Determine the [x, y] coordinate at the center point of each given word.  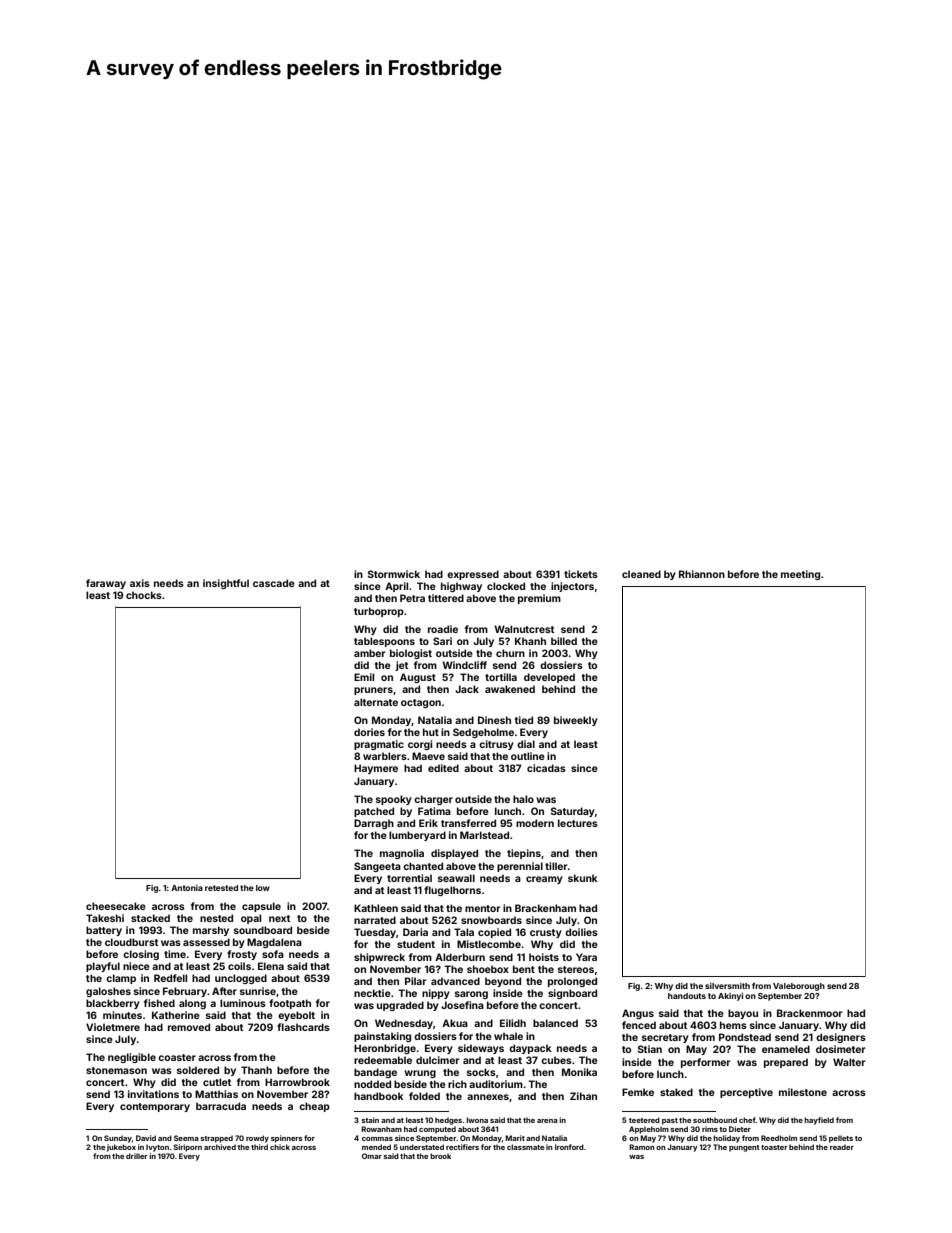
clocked [506, 586]
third [259, 1147]
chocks [144, 595]
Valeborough [799, 987]
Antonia [187, 888]
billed [564, 641]
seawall [456, 878]
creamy [544, 880]
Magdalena [274, 943]
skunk [583, 878]
